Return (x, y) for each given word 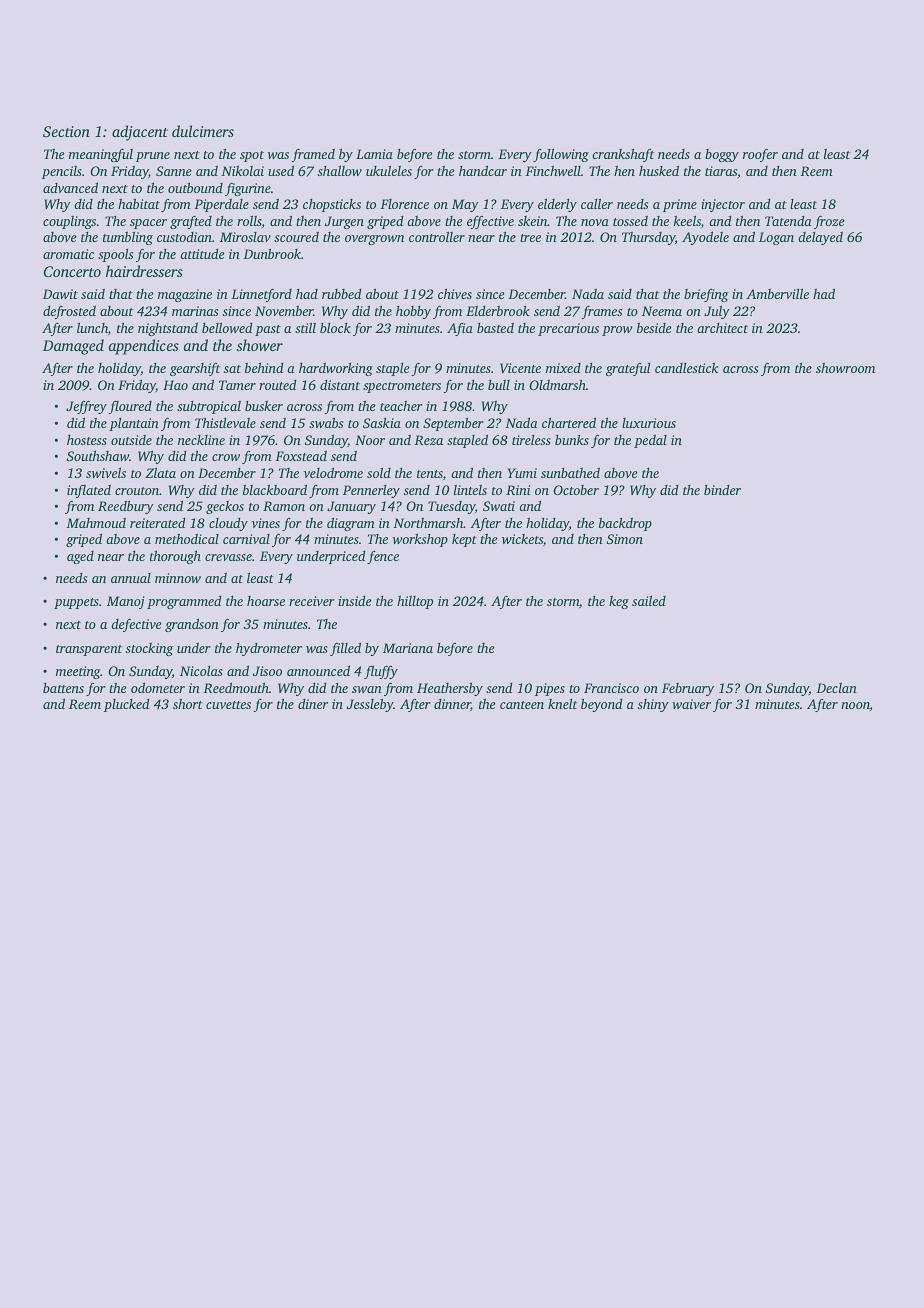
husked (659, 170)
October (576, 490)
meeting (78, 672)
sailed (649, 600)
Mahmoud (96, 522)
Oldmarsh (557, 384)
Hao (175, 385)
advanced (70, 187)
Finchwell (553, 170)
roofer (760, 155)
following (561, 155)
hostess (87, 440)
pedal (650, 441)
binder (722, 490)
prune (153, 157)
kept (464, 540)
